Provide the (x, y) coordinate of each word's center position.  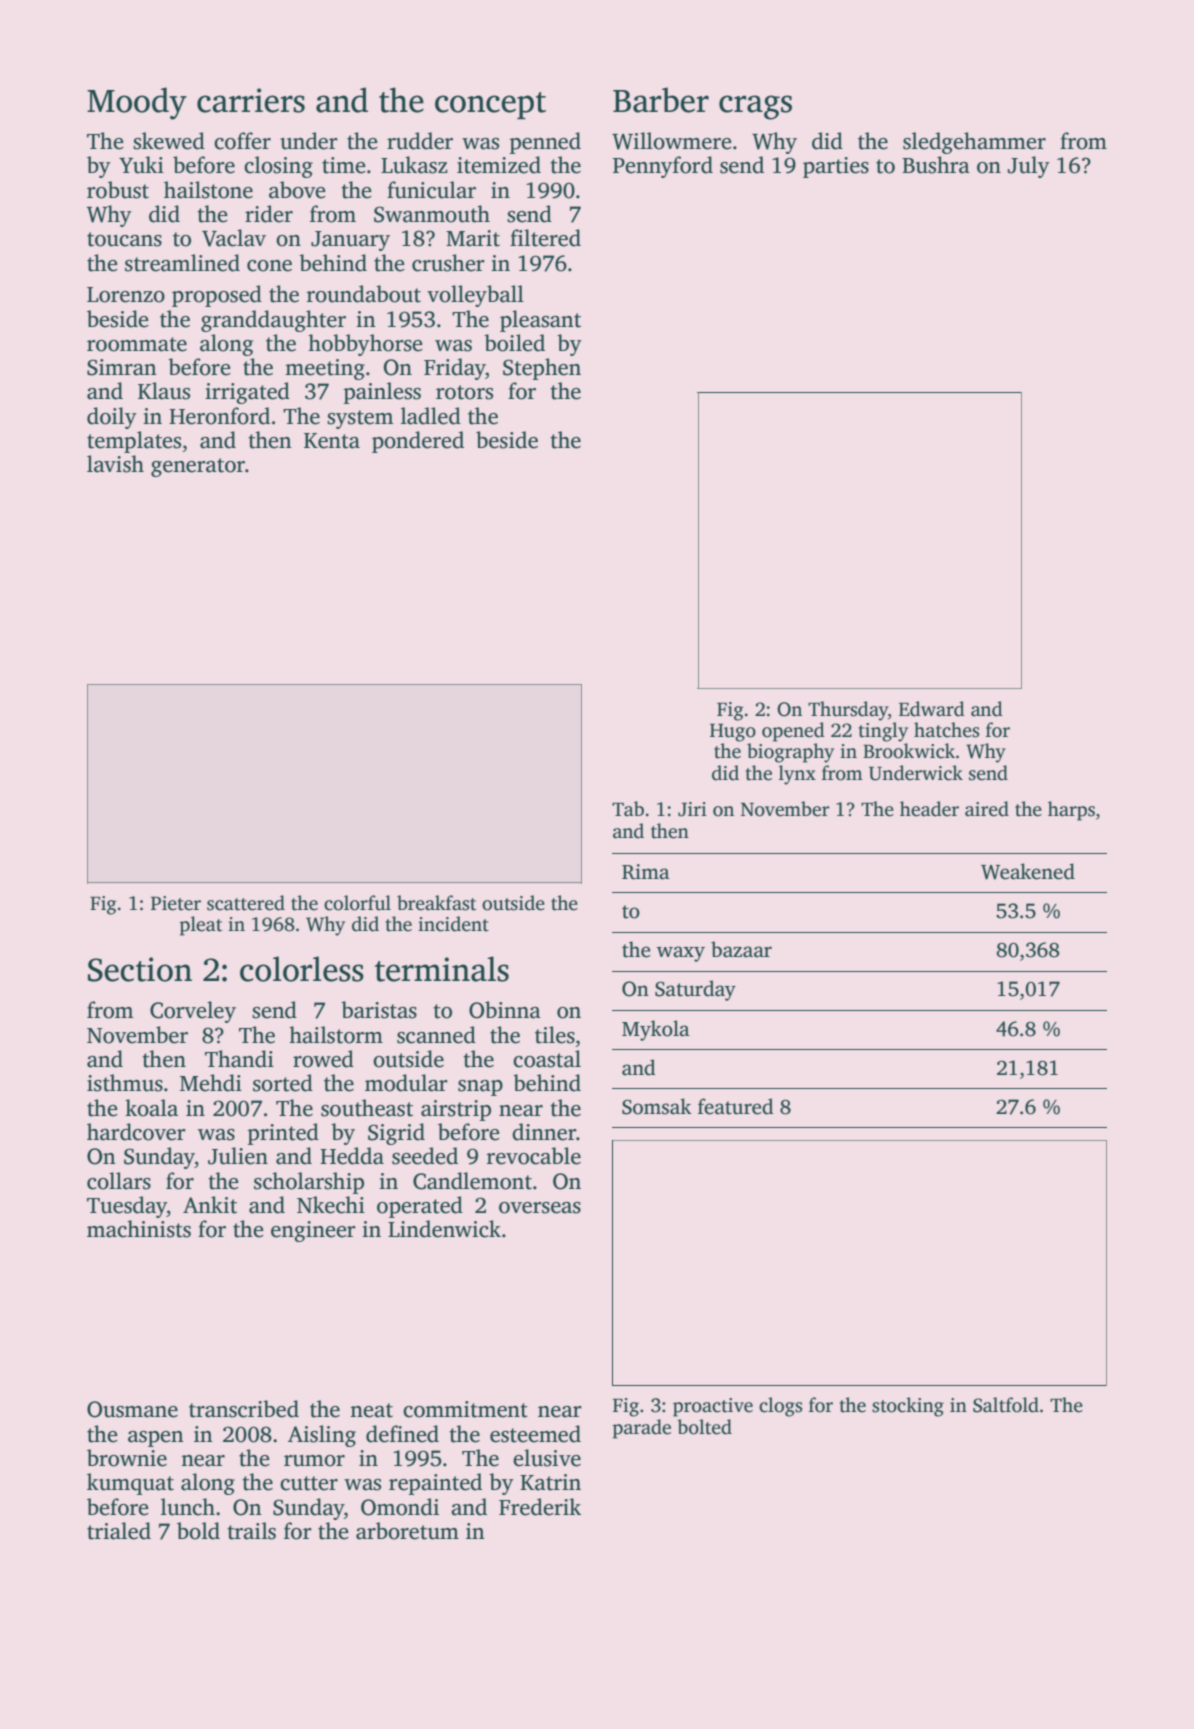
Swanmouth (432, 214)
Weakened (1028, 871)
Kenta (332, 441)
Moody (137, 103)
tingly (883, 732)
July (1029, 167)
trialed (119, 1531)
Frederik (540, 1507)
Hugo (733, 733)
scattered (246, 903)
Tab (628, 809)
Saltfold (1006, 1405)
